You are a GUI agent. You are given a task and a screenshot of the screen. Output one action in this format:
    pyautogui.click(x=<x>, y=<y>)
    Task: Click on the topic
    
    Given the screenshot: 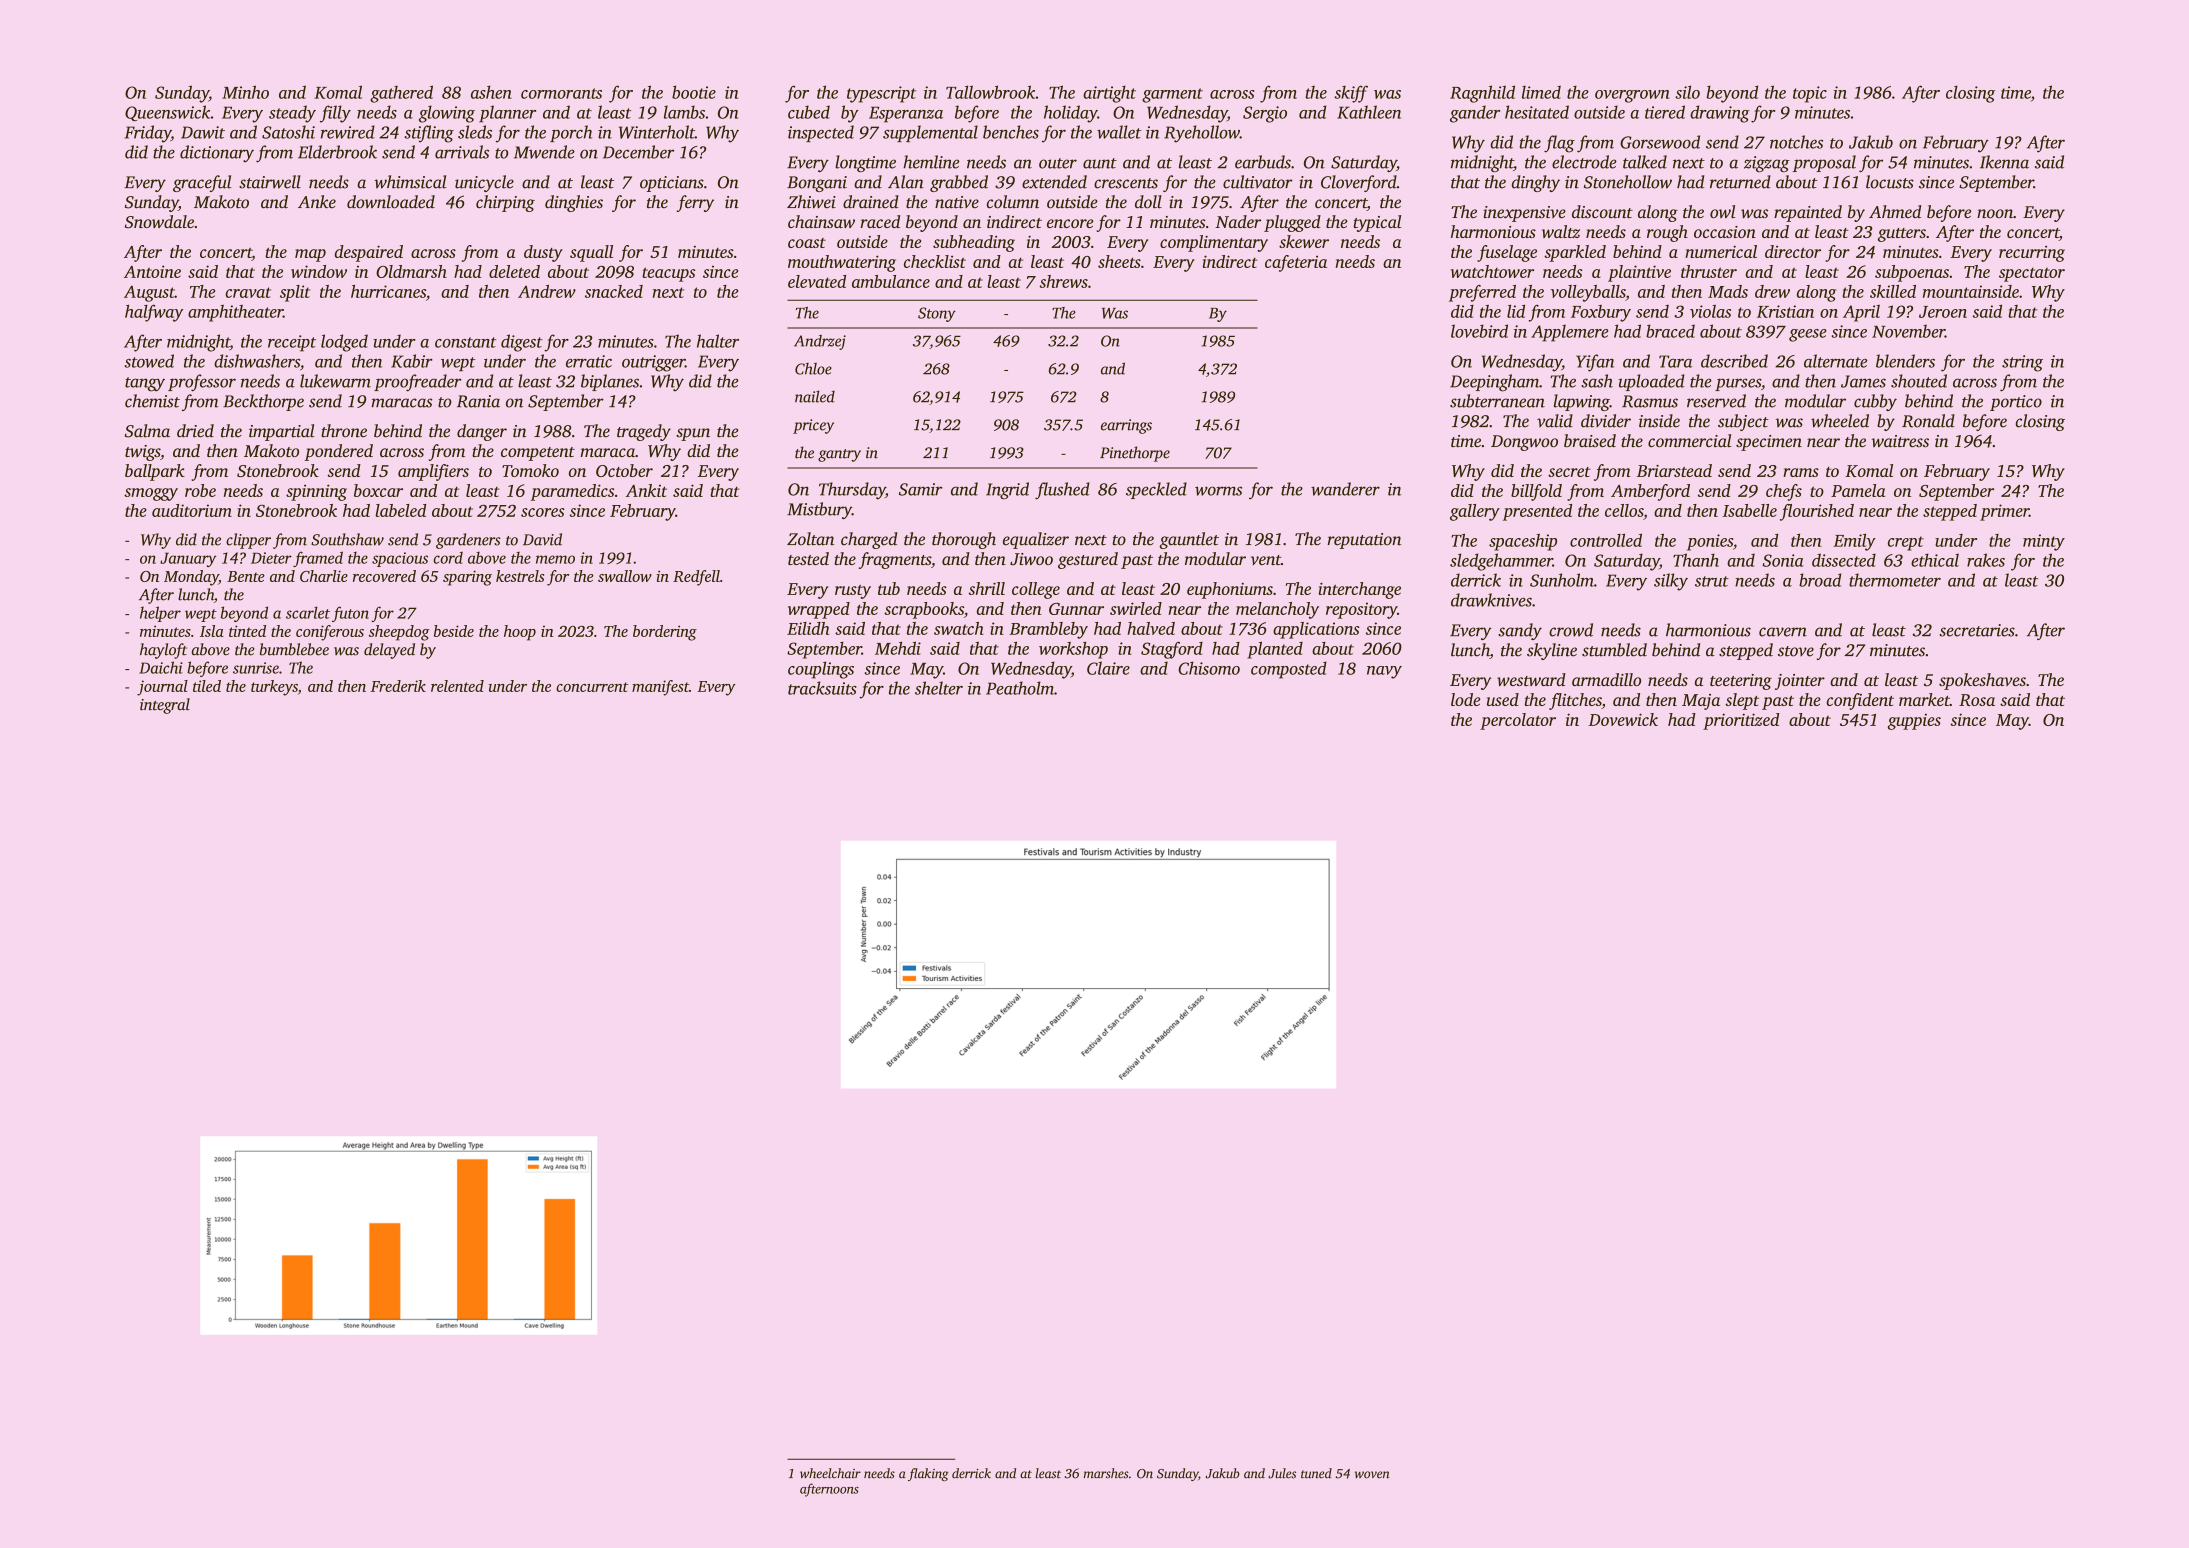 What is the action you would take?
    pyautogui.click(x=1810, y=94)
